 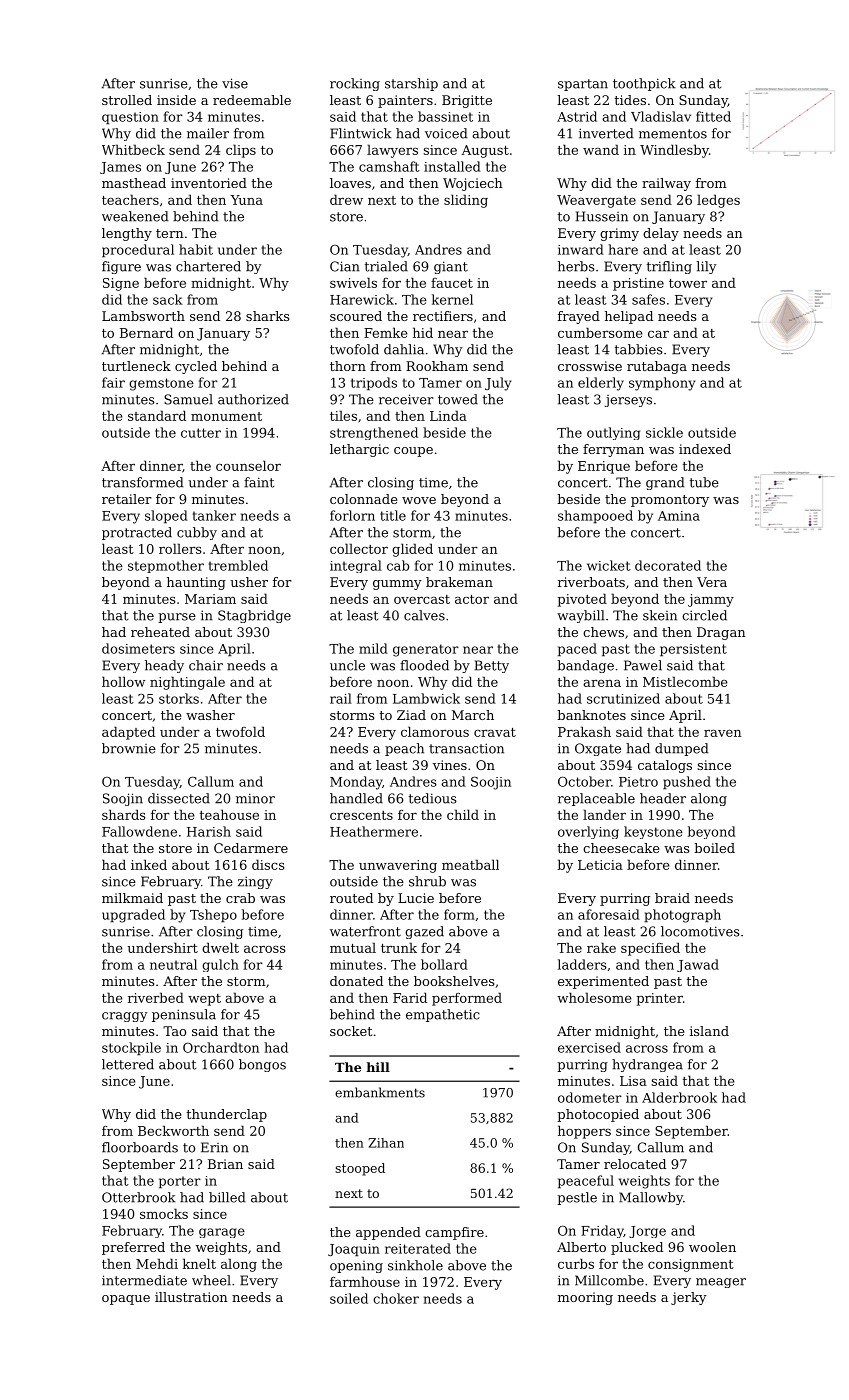 What do you see at coordinates (130, 118) in the image?
I see `question` at bounding box center [130, 118].
